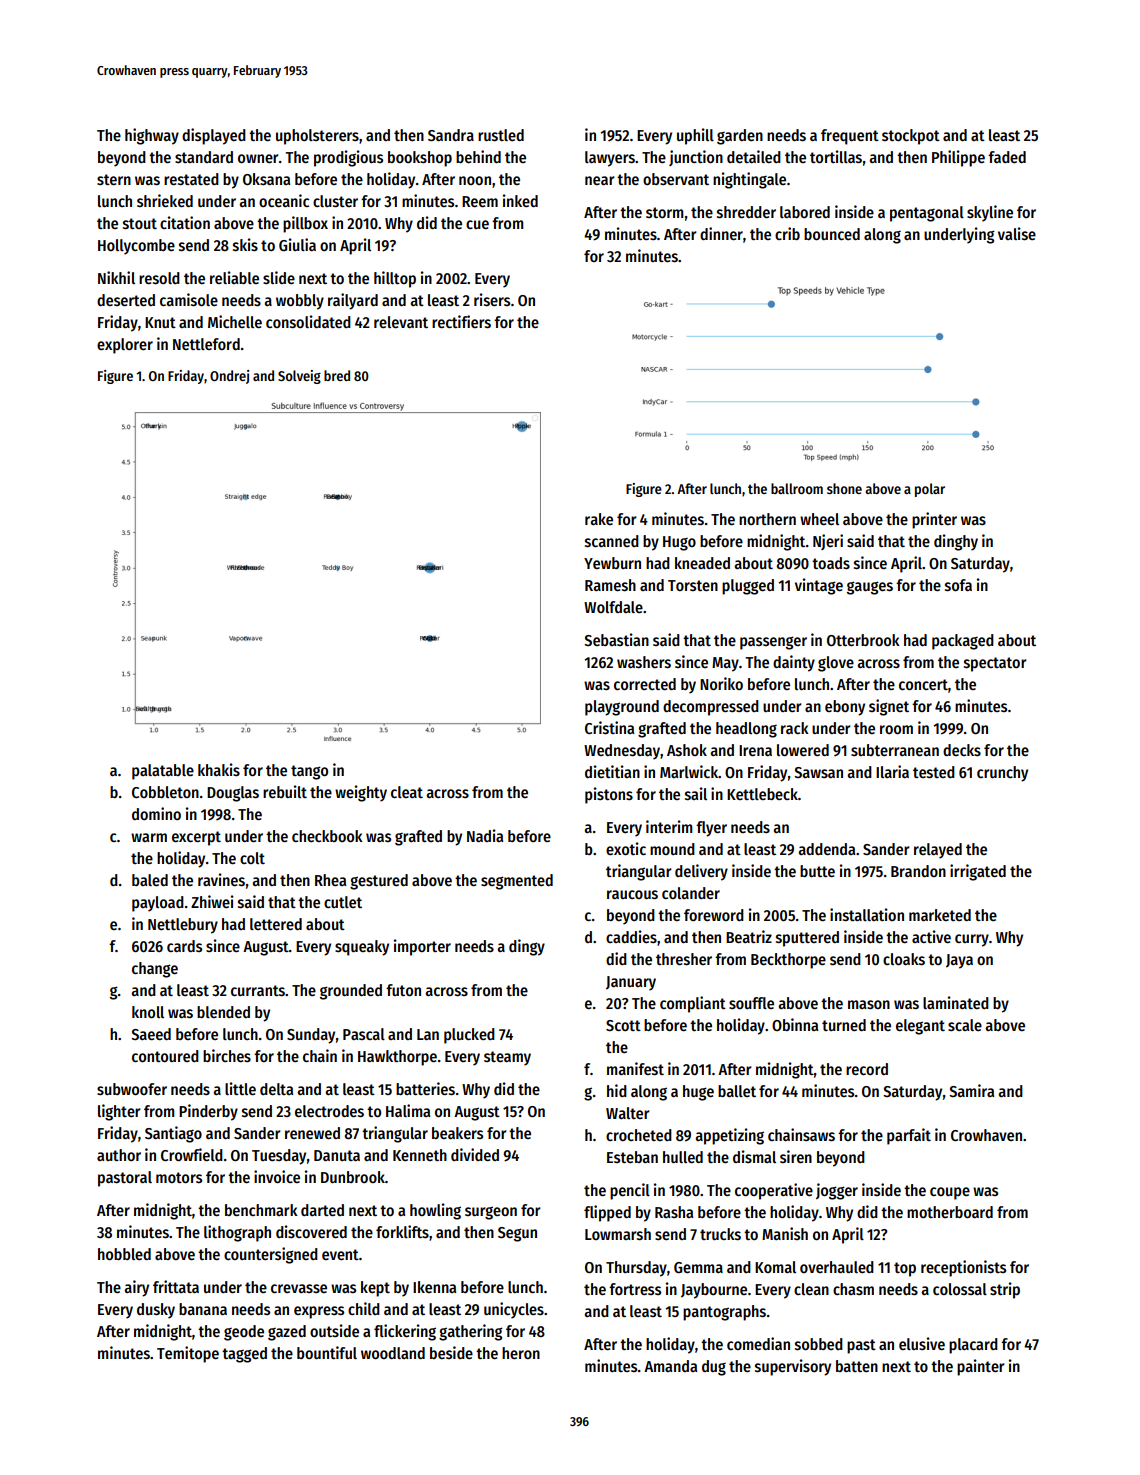  What do you see at coordinates (317, 137) in the screenshot?
I see `upholsterers` at bounding box center [317, 137].
